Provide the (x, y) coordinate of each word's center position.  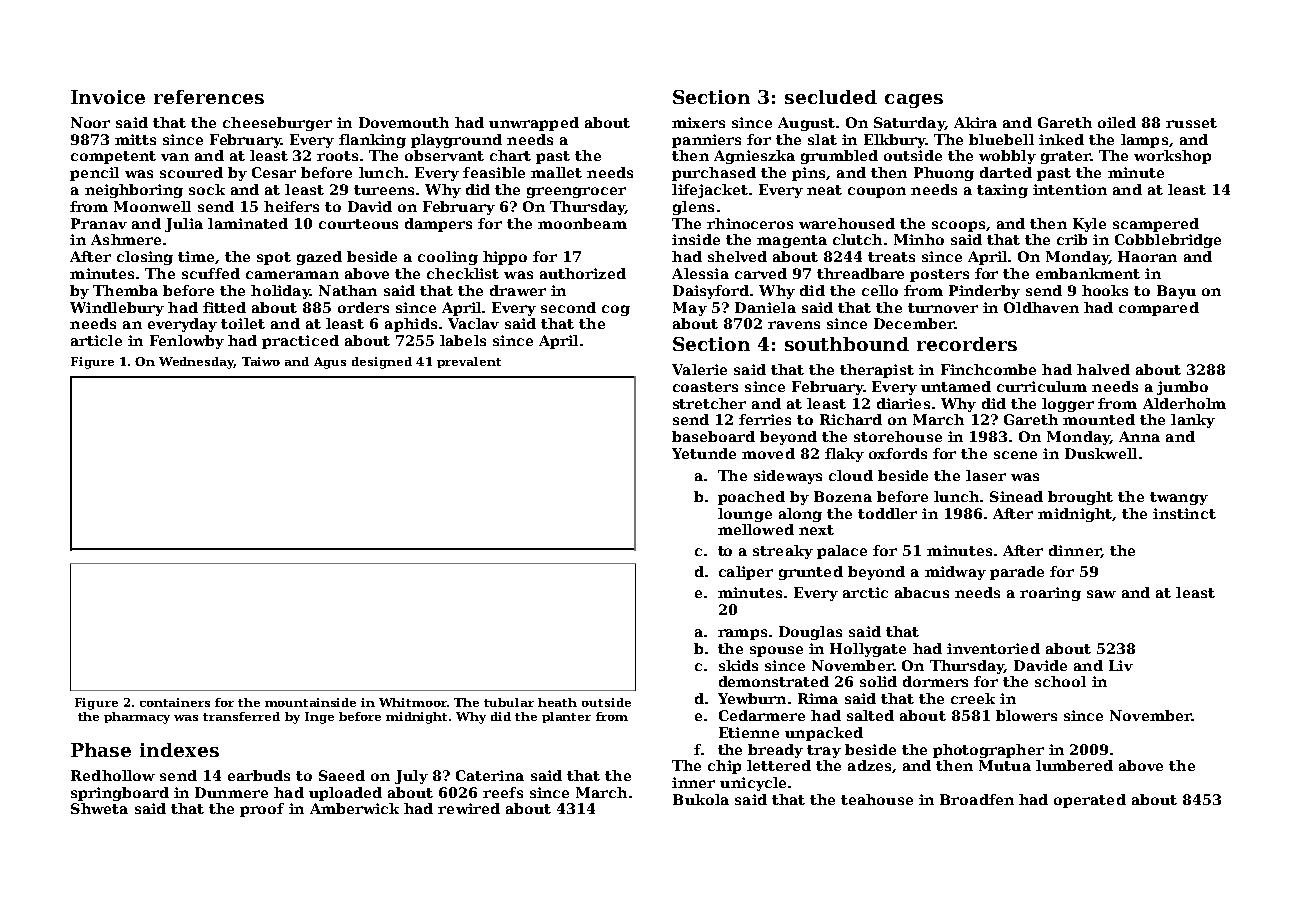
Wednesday (196, 363)
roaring (1050, 594)
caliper (746, 573)
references (209, 97)
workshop (1172, 157)
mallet (556, 172)
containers (175, 702)
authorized (583, 273)
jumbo (1182, 388)
